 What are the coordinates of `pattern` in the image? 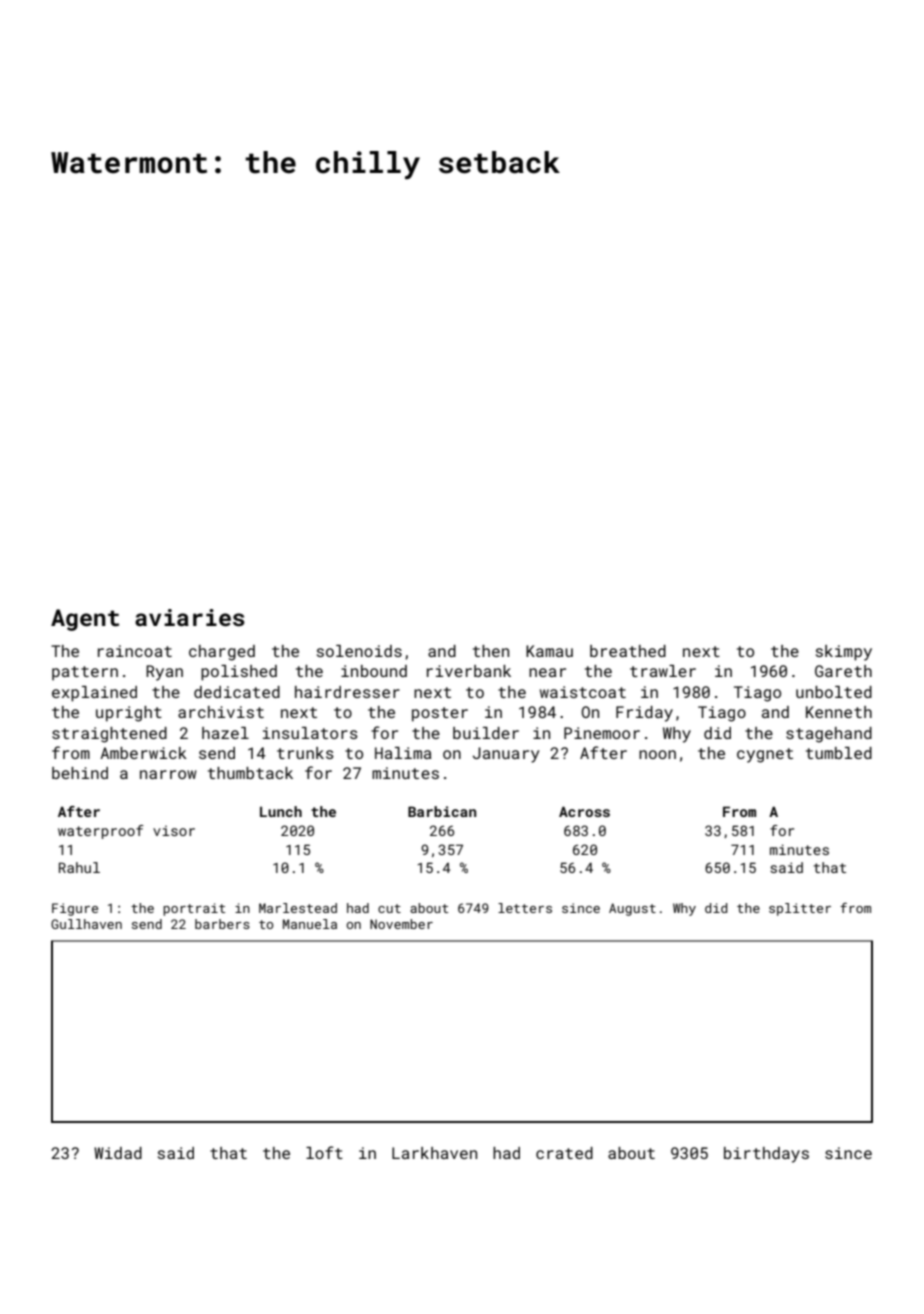 It's located at (85, 673).
